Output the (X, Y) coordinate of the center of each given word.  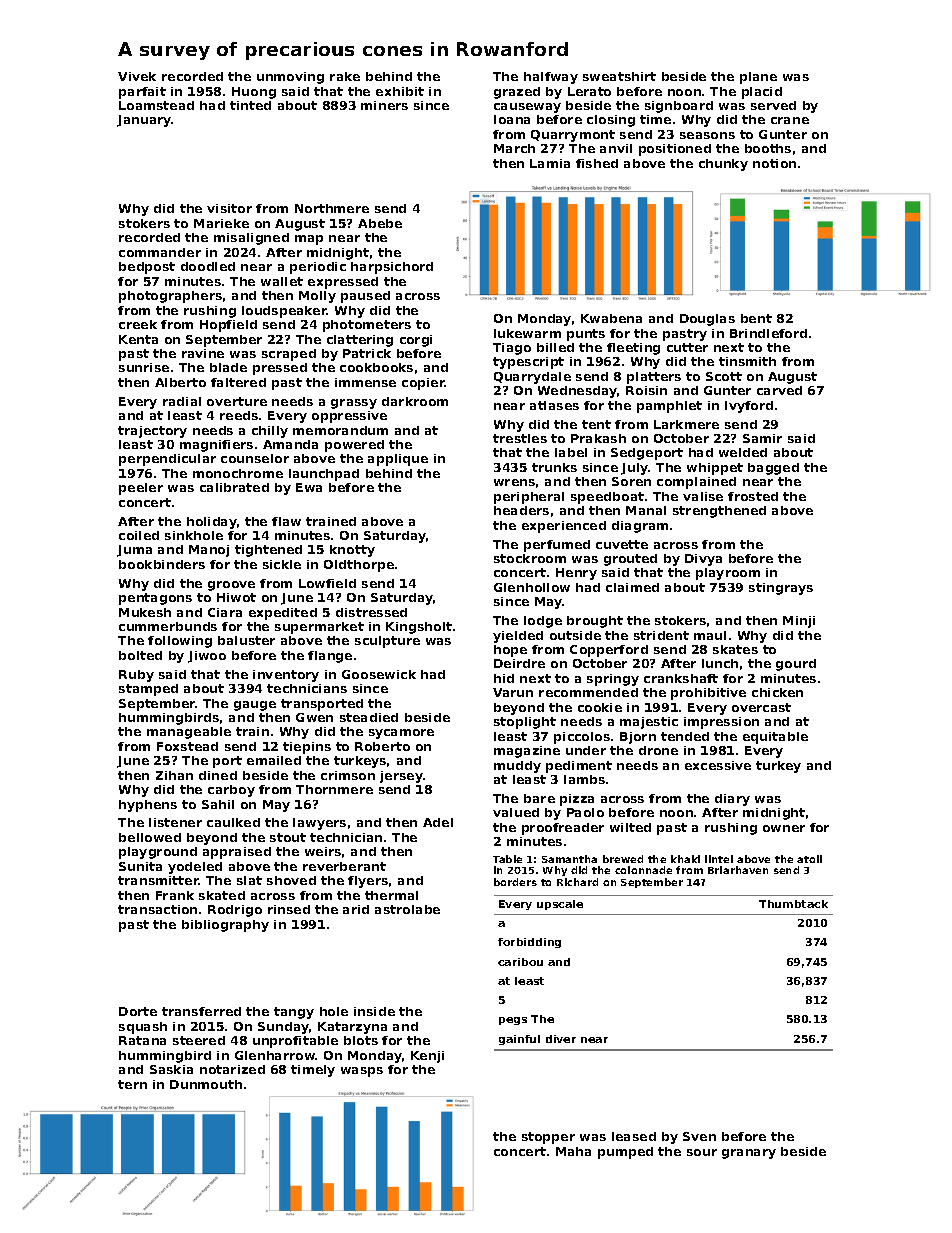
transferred (201, 1011)
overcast (761, 707)
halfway (551, 78)
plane (758, 78)
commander (160, 252)
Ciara (225, 612)
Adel (438, 822)
